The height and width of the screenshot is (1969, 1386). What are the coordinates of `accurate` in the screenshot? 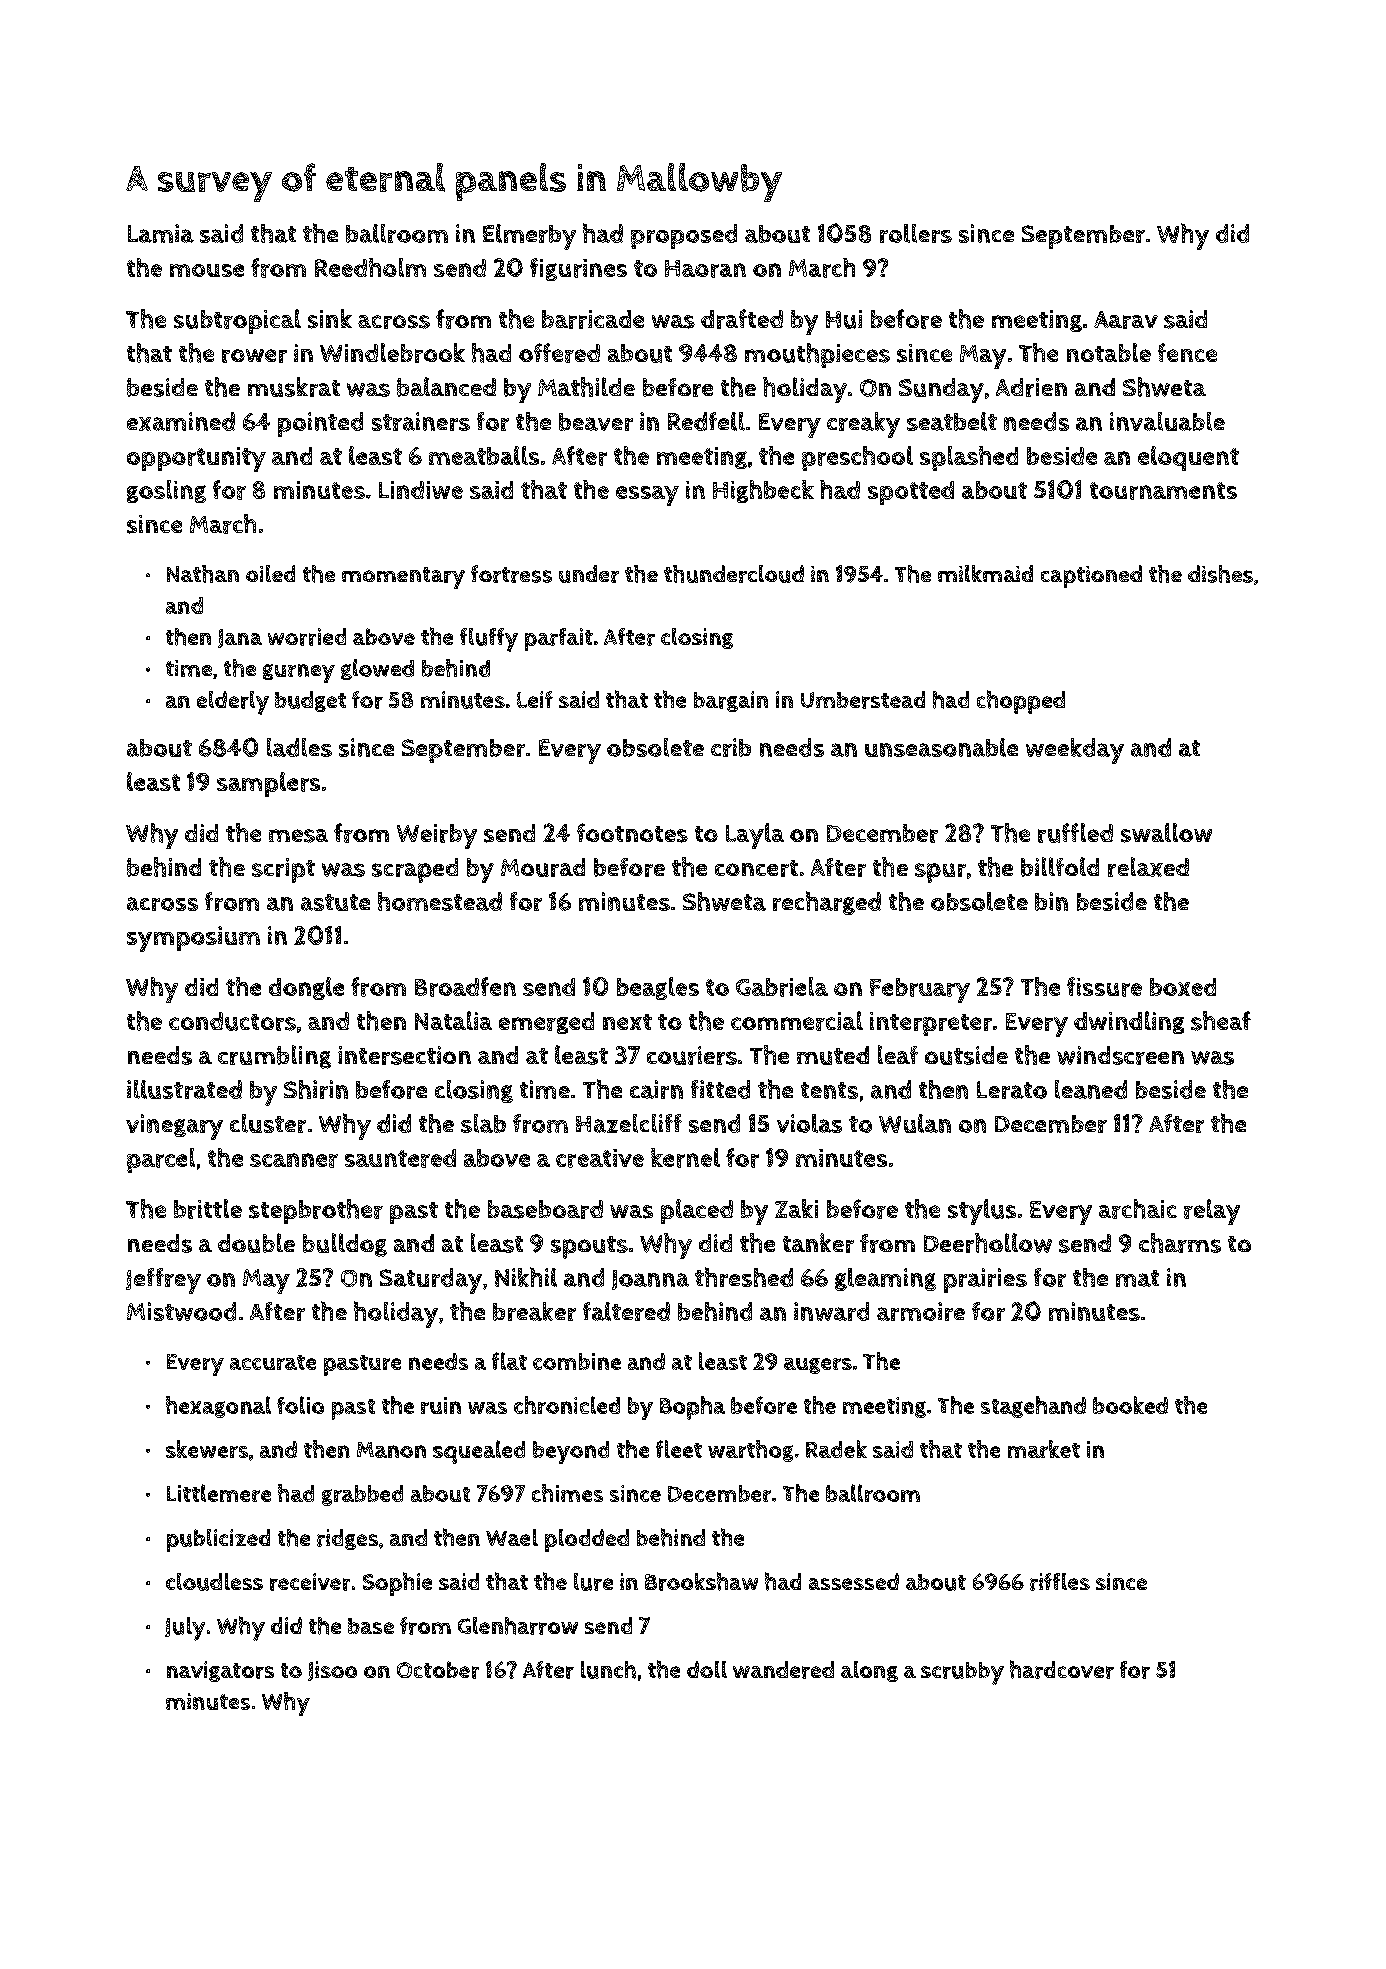 It's located at (273, 1362).
